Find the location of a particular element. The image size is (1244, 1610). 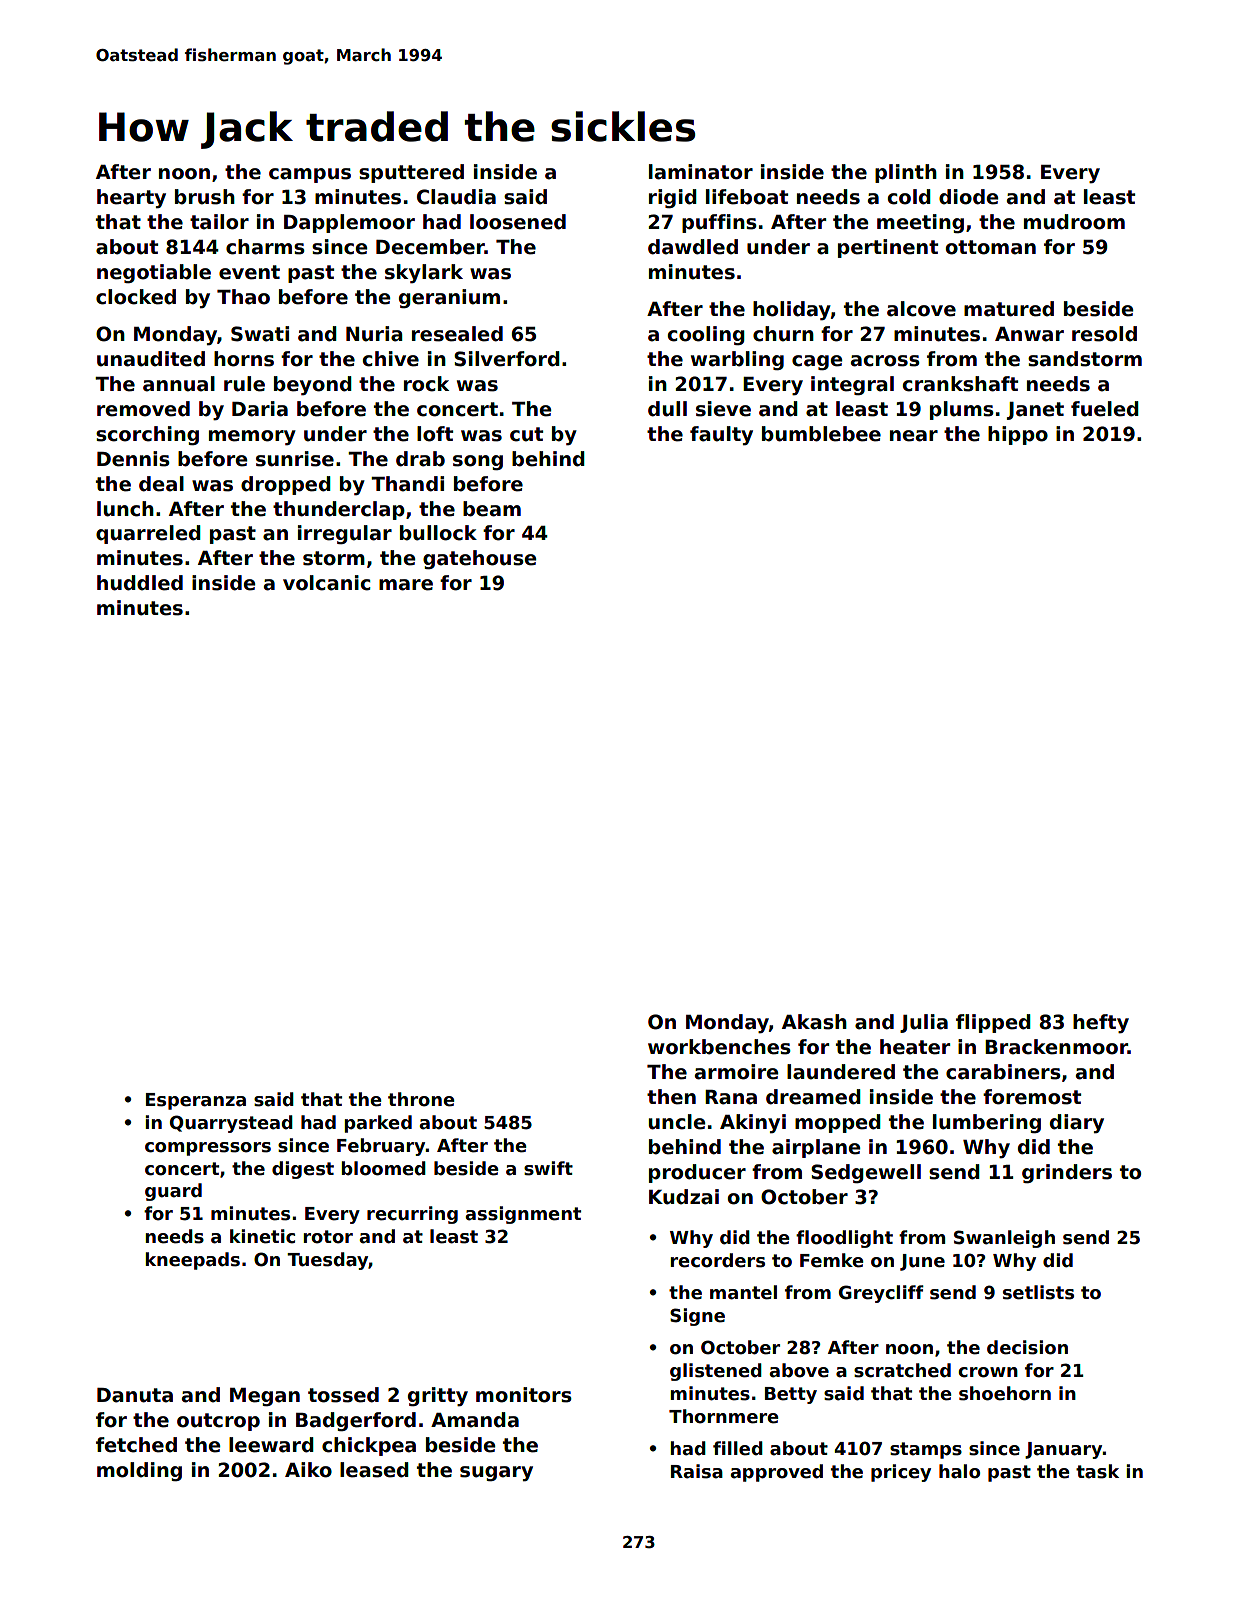

huddled is located at coordinates (140, 583).
